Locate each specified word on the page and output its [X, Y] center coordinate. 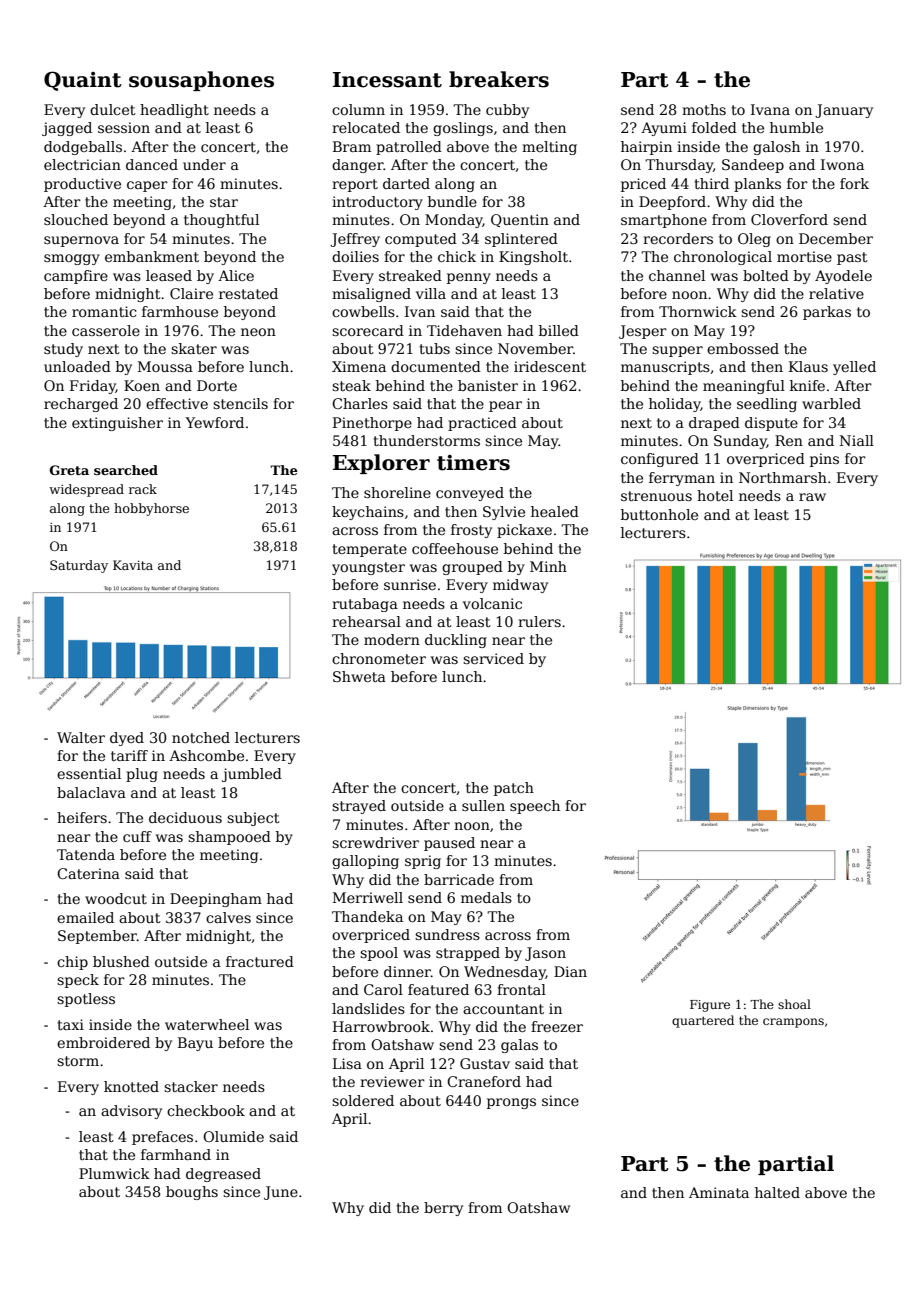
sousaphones [201, 81]
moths [704, 109]
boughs [192, 1193]
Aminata [719, 1192]
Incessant [387, 80]
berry [443, 1209]
